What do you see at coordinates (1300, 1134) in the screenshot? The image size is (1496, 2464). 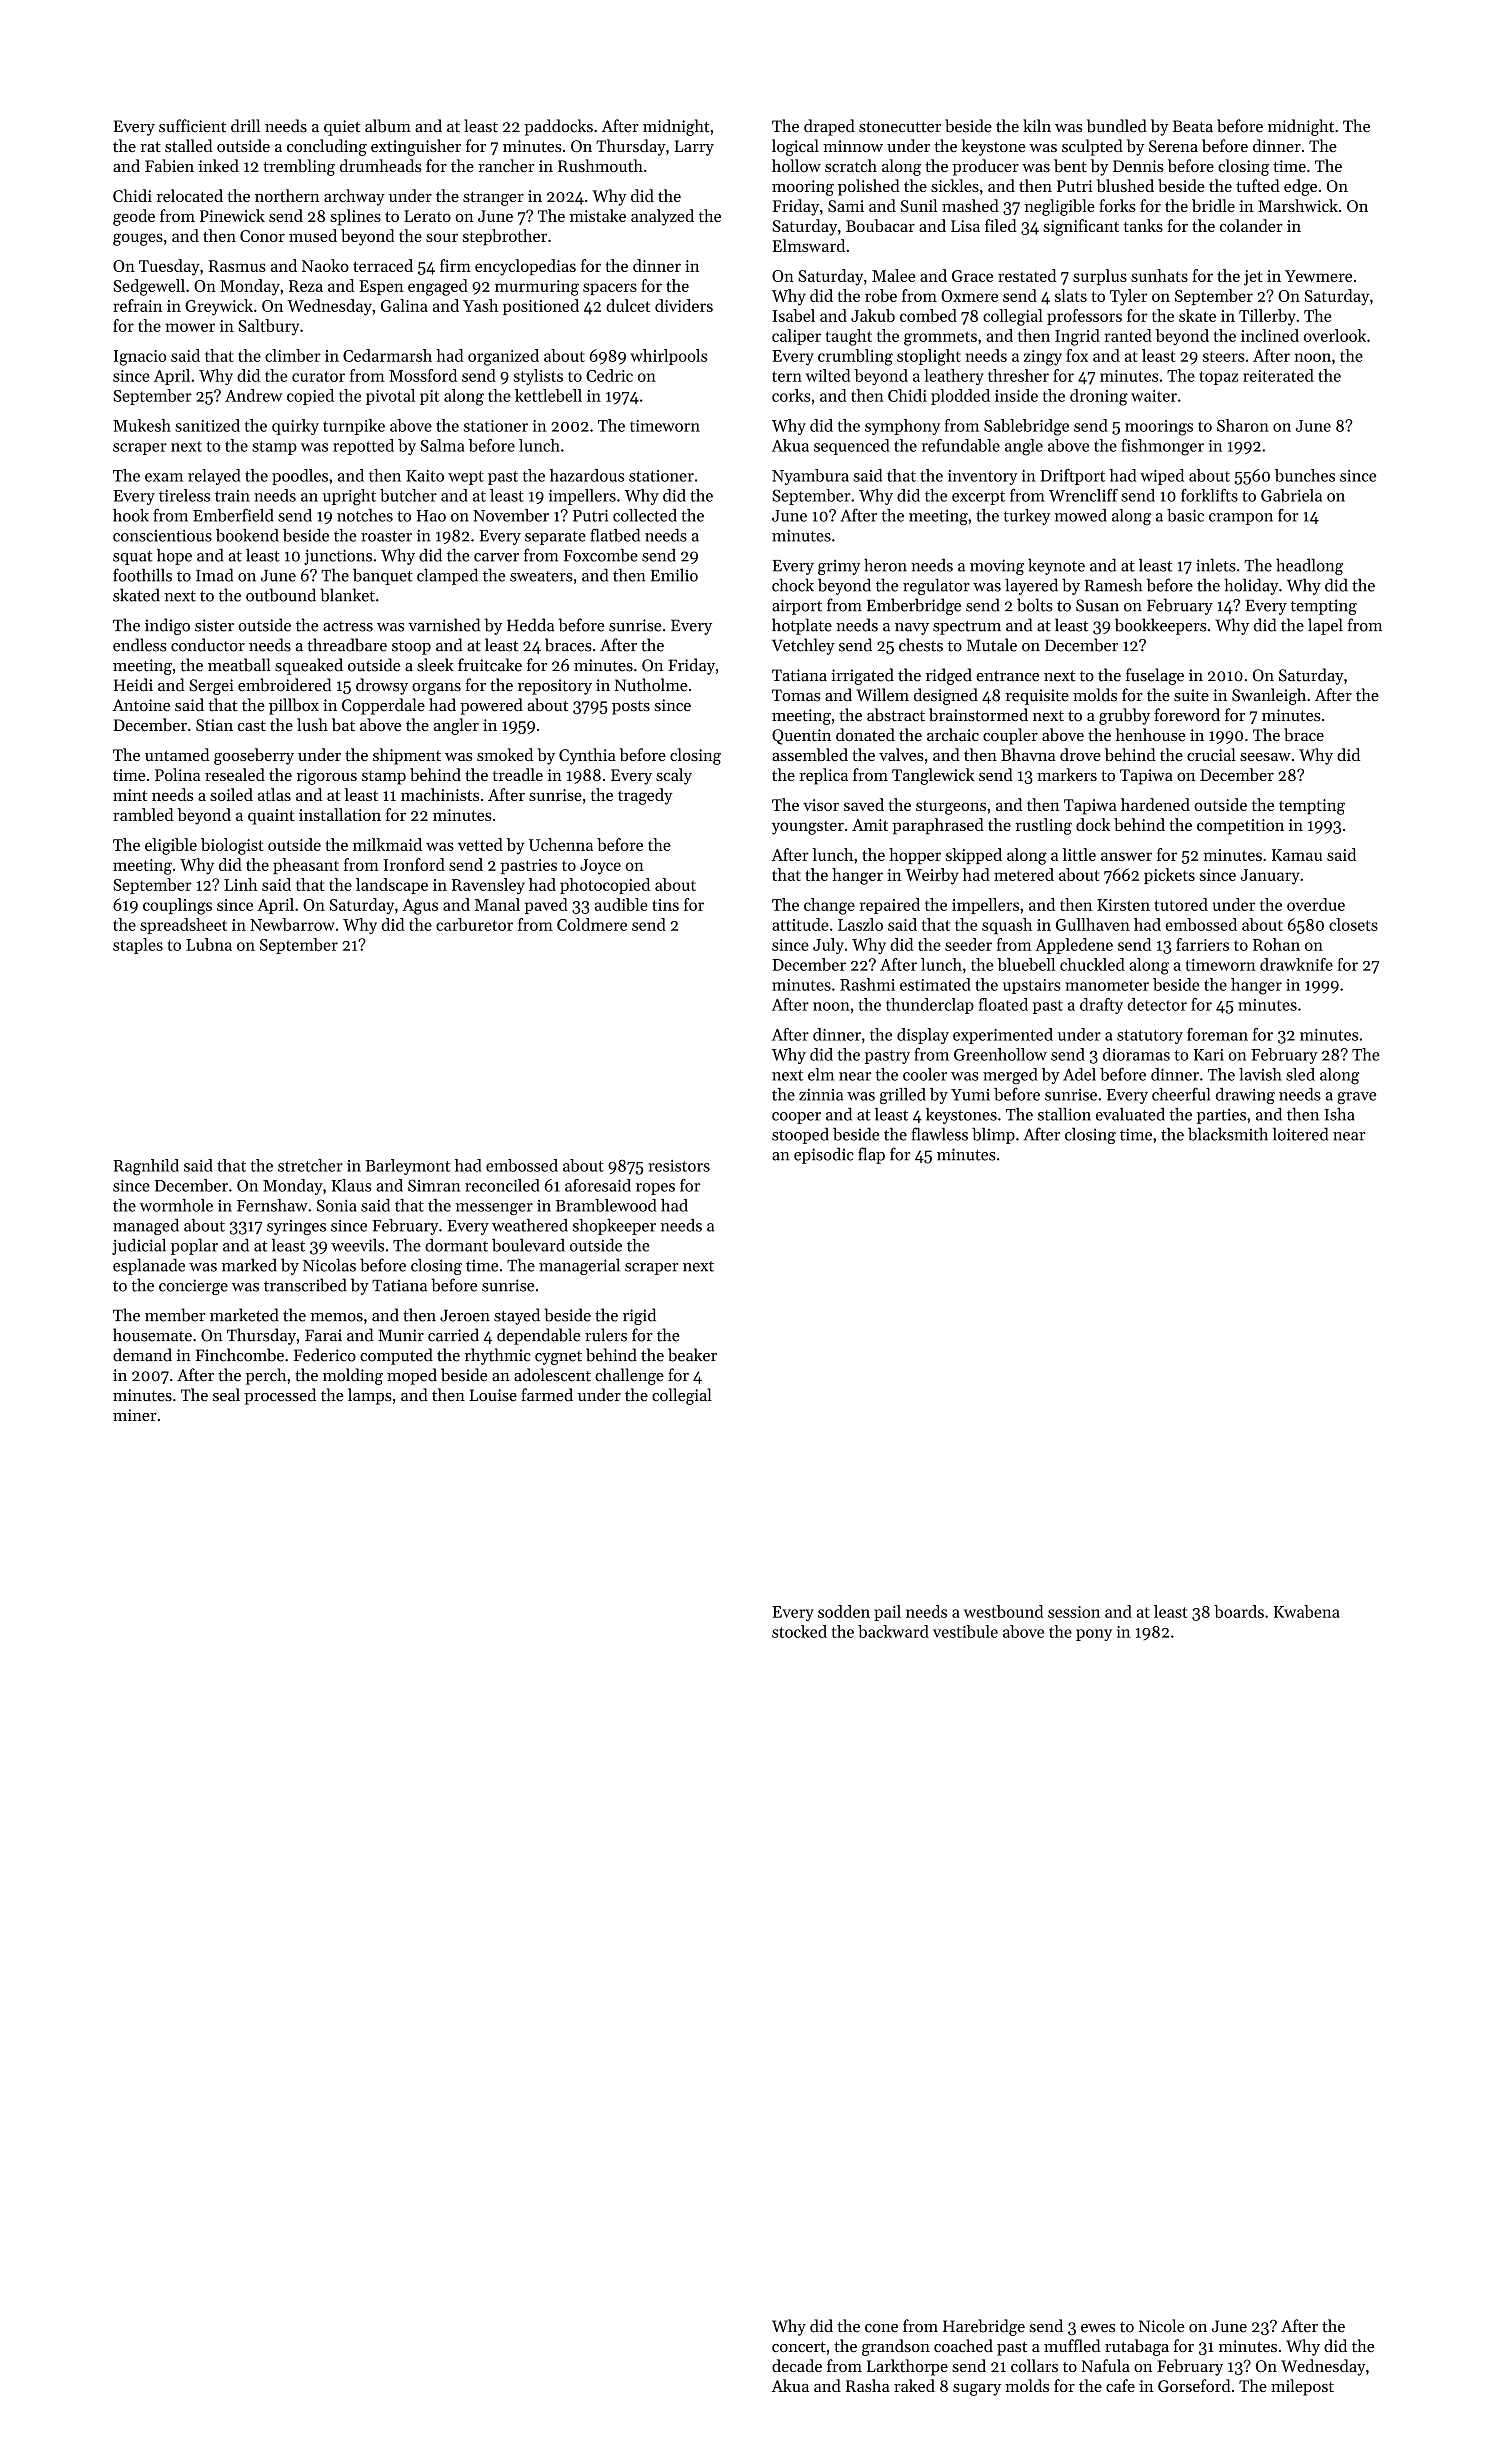 I see `loitered` at bounding box center [1300, 1134].
